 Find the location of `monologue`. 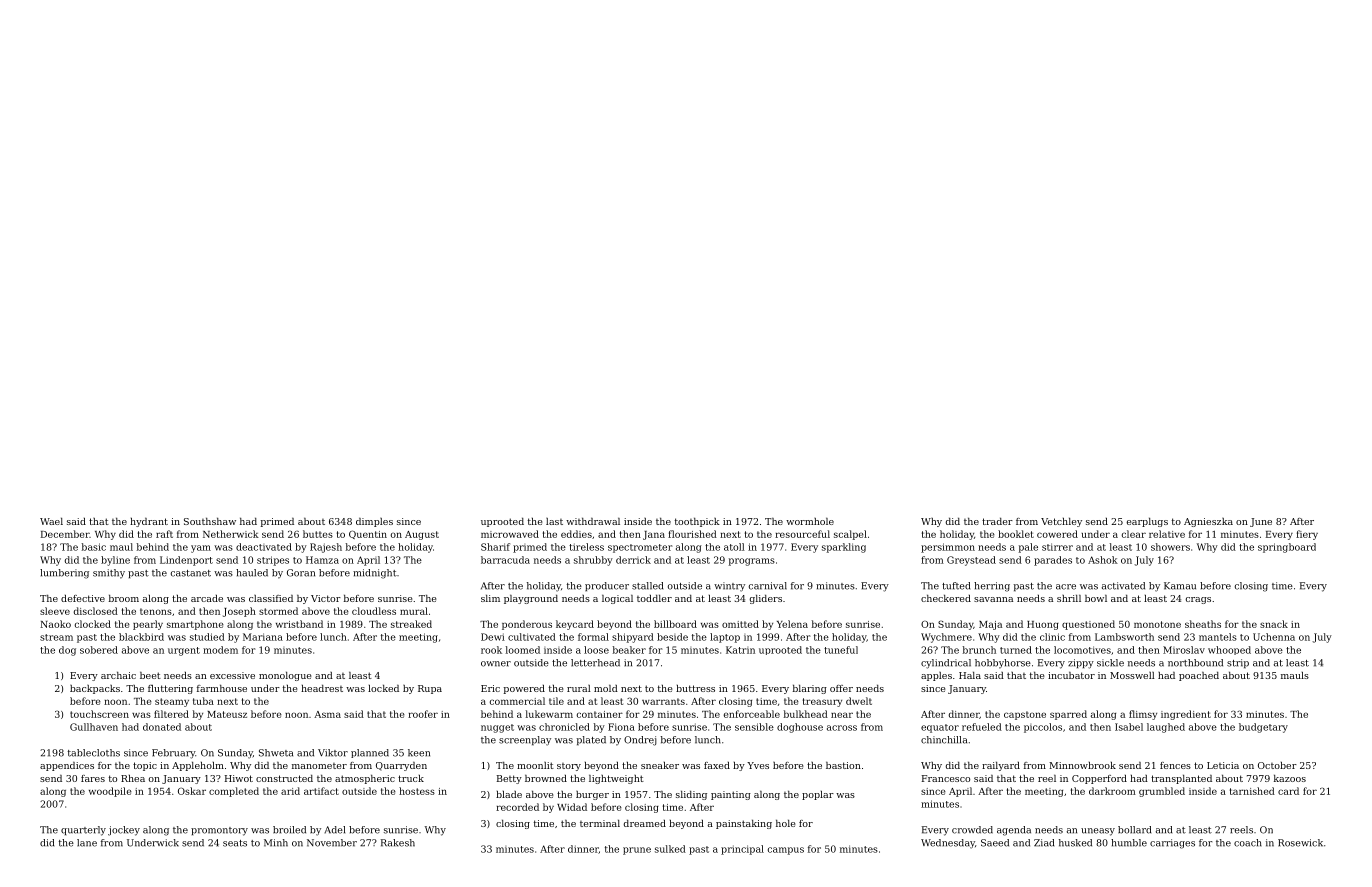

monologue is located at coordinates (285, 676).
